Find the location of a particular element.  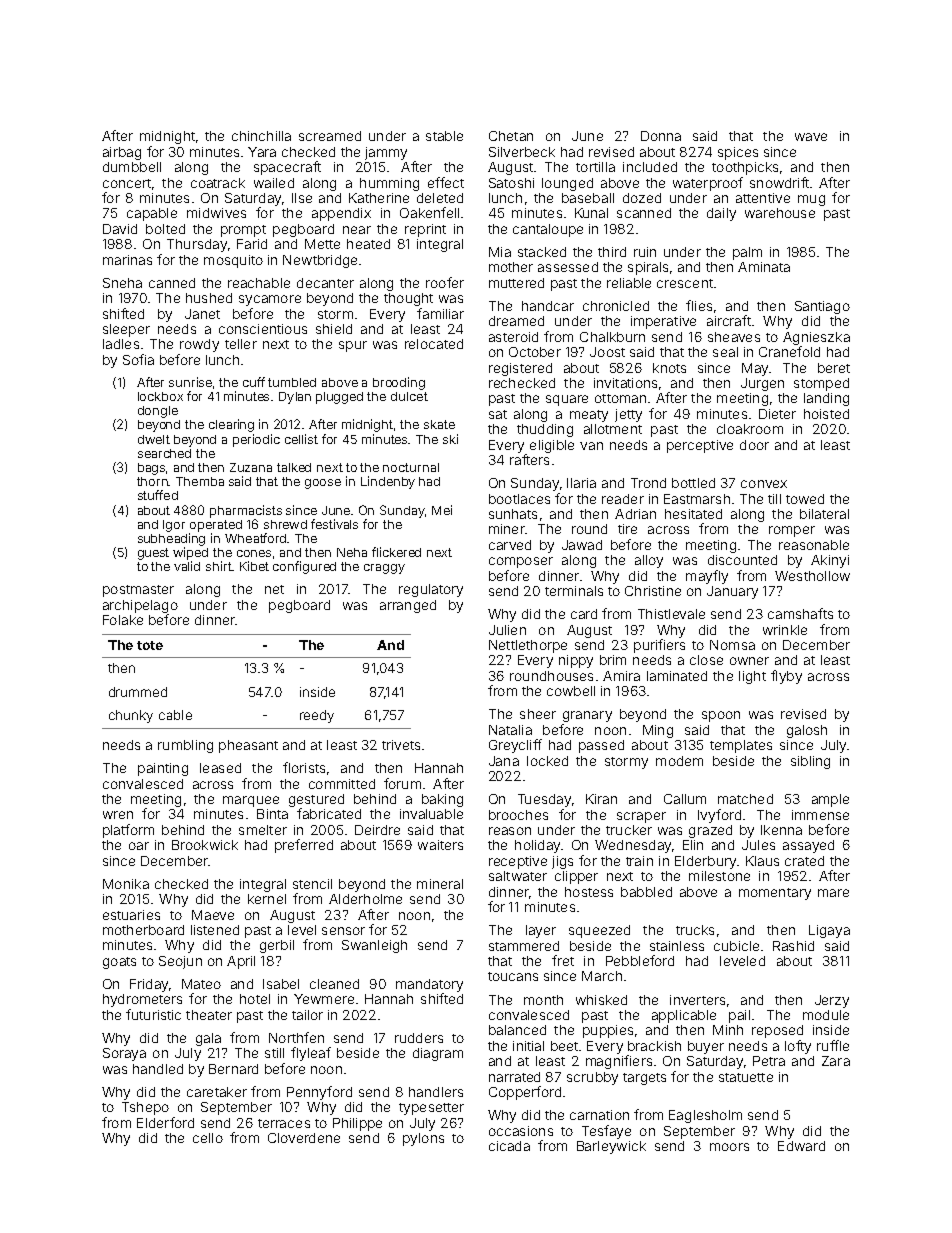

Chetan is located at coordinates (511, 136).
